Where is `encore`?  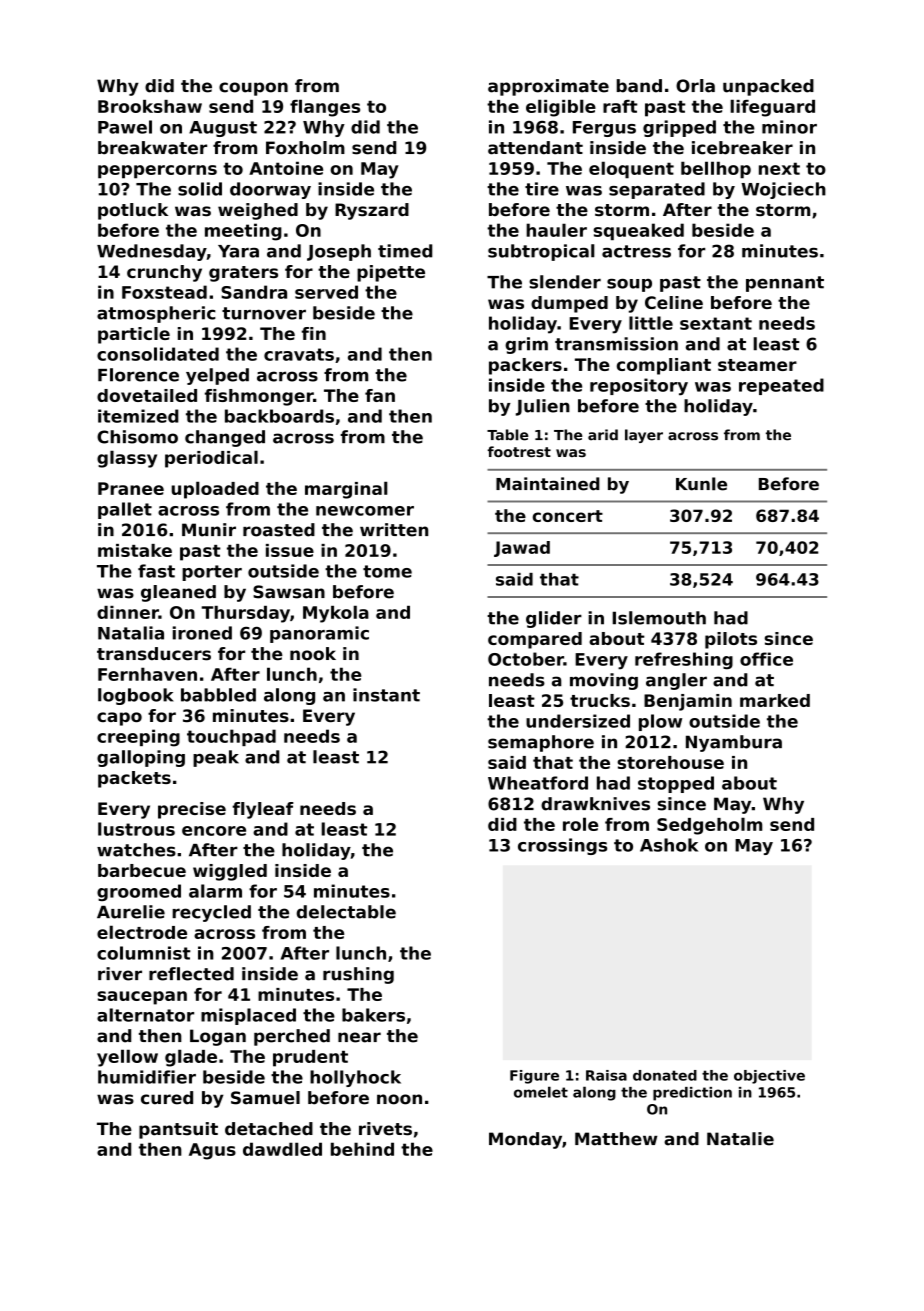 encore is located at coordinates (214, 831).
